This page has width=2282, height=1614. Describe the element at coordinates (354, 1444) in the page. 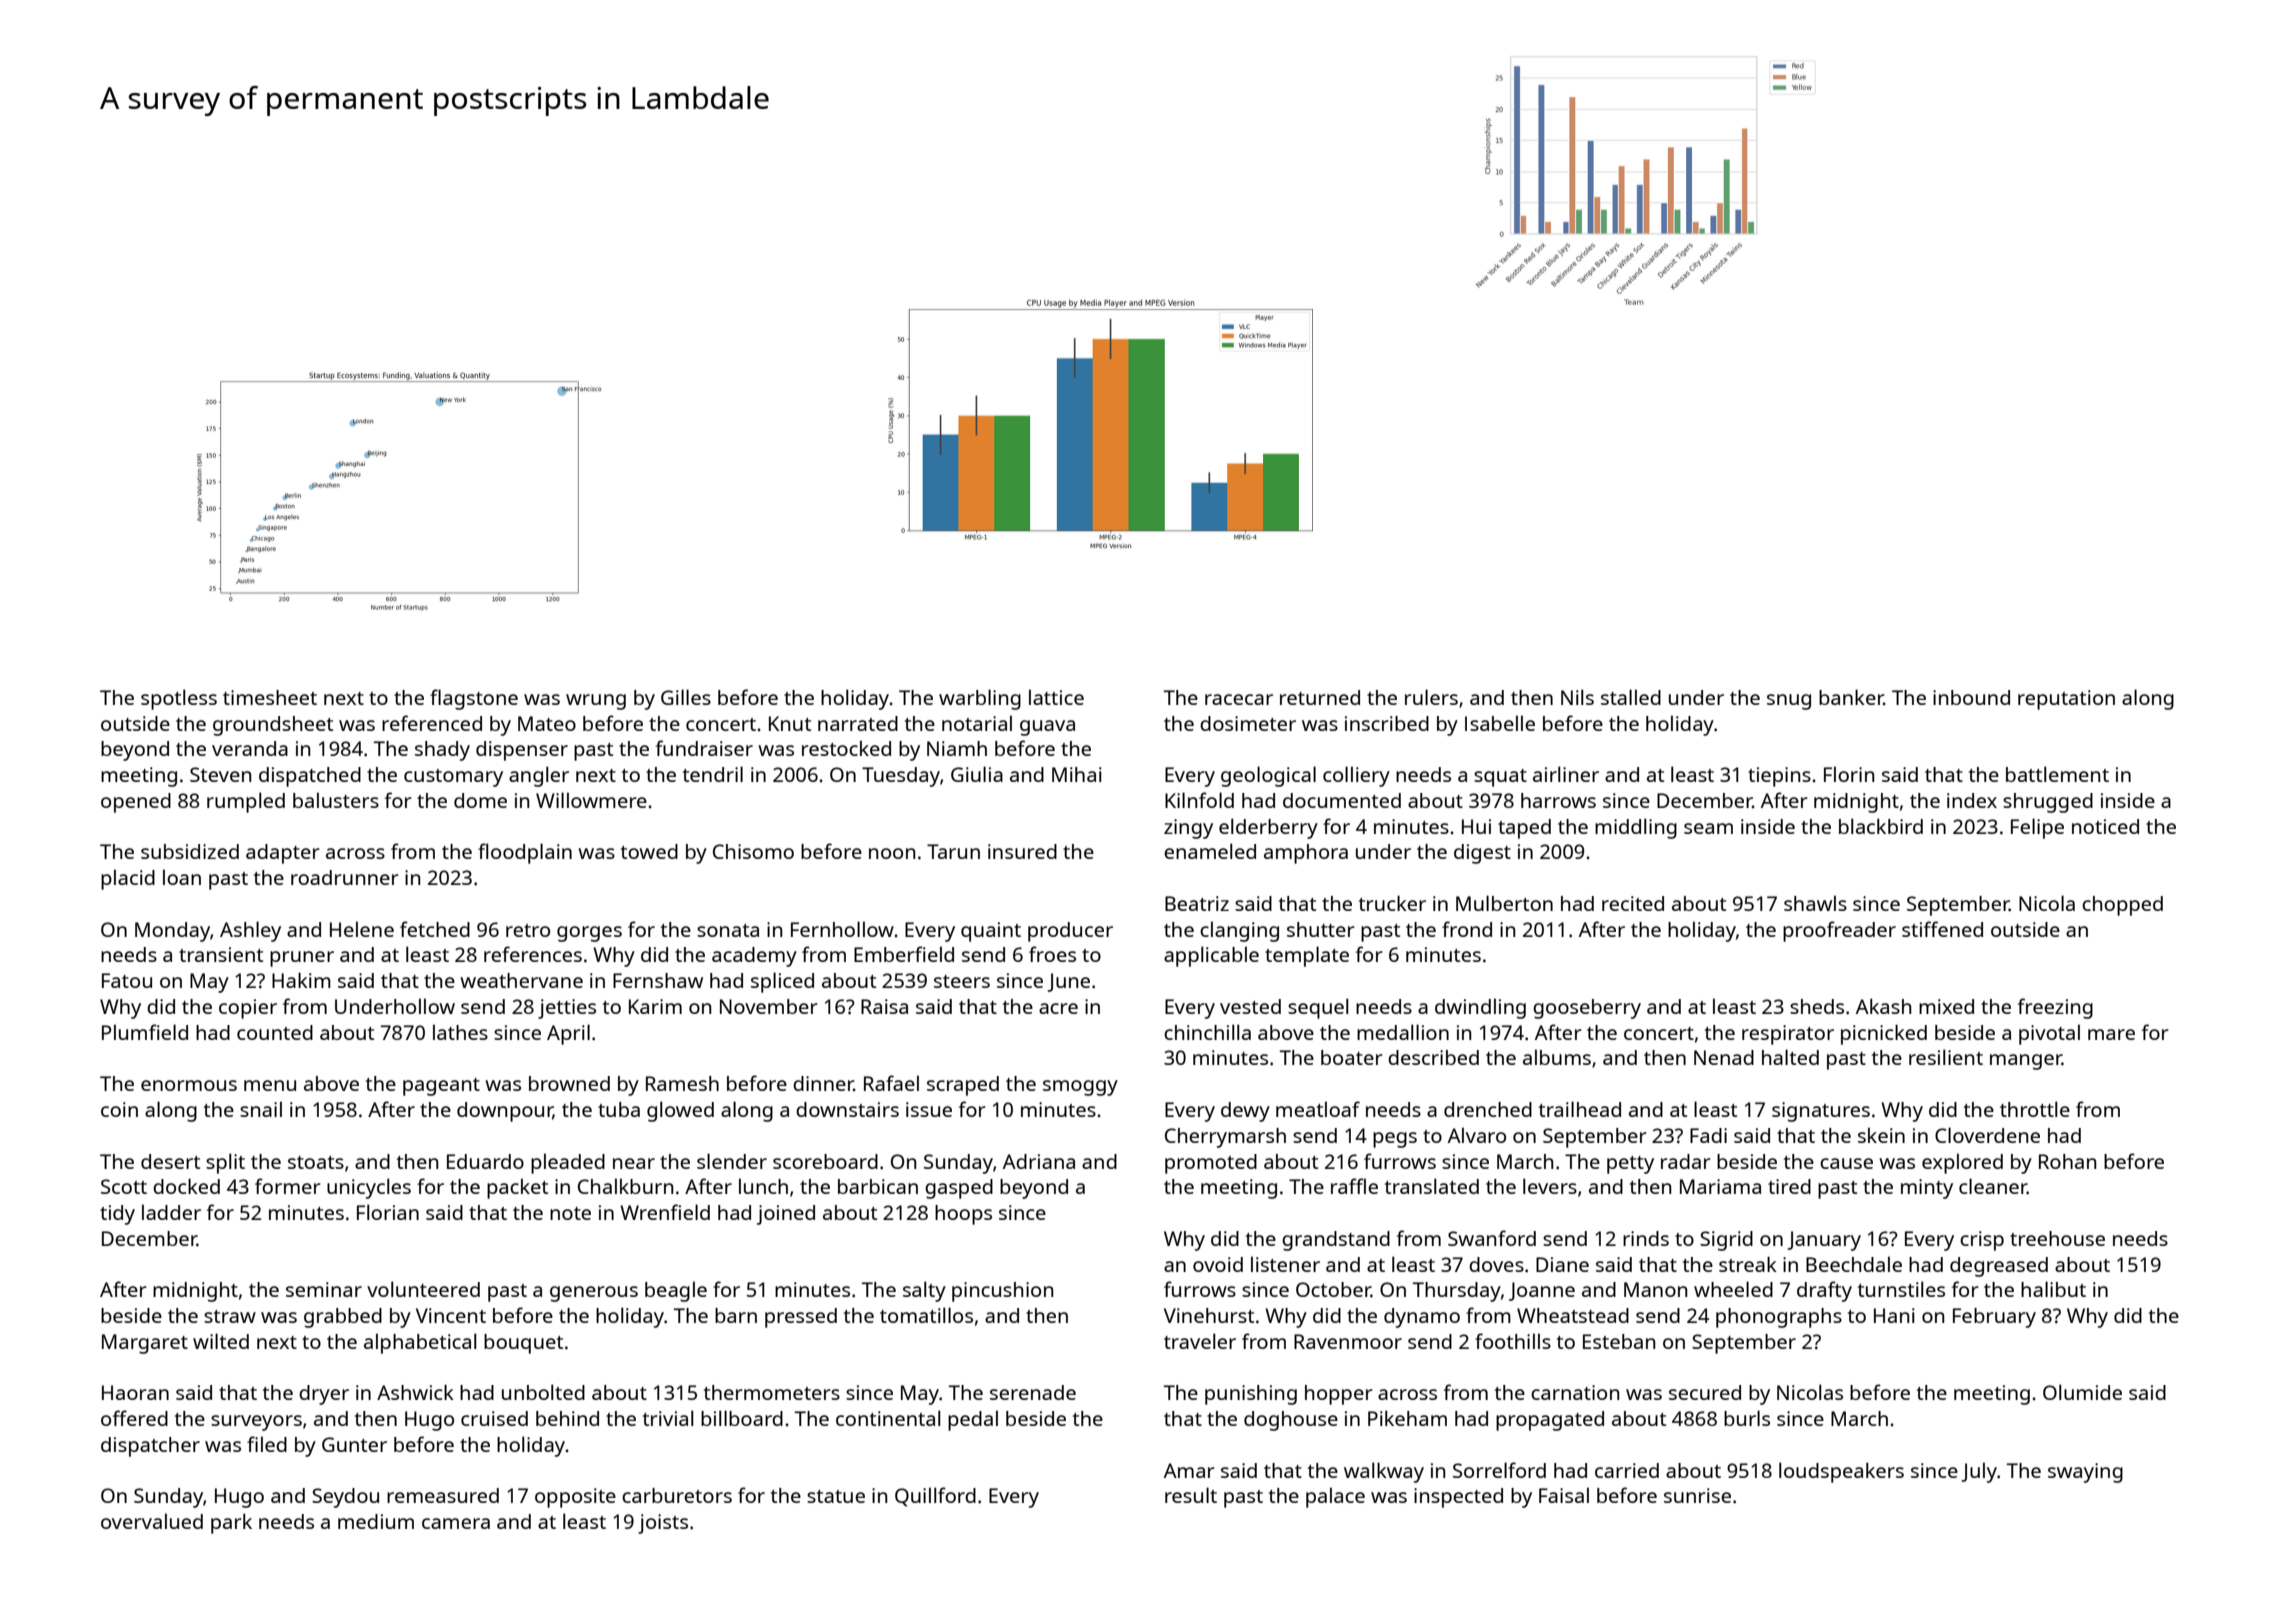

I see `Gunter` at that location.
